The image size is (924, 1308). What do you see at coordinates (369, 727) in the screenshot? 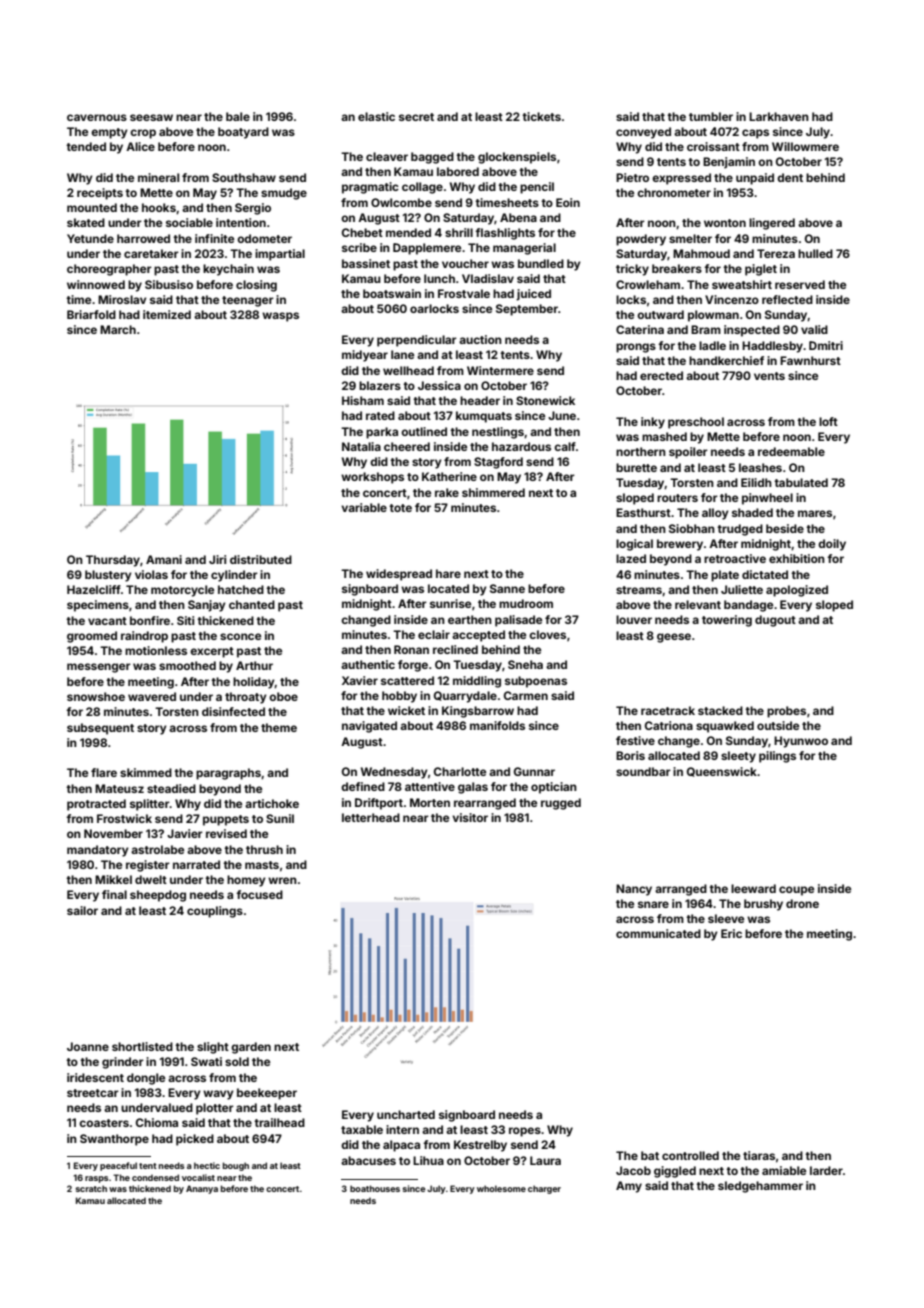
I see `navigated` at bounding box center [369, 727].
